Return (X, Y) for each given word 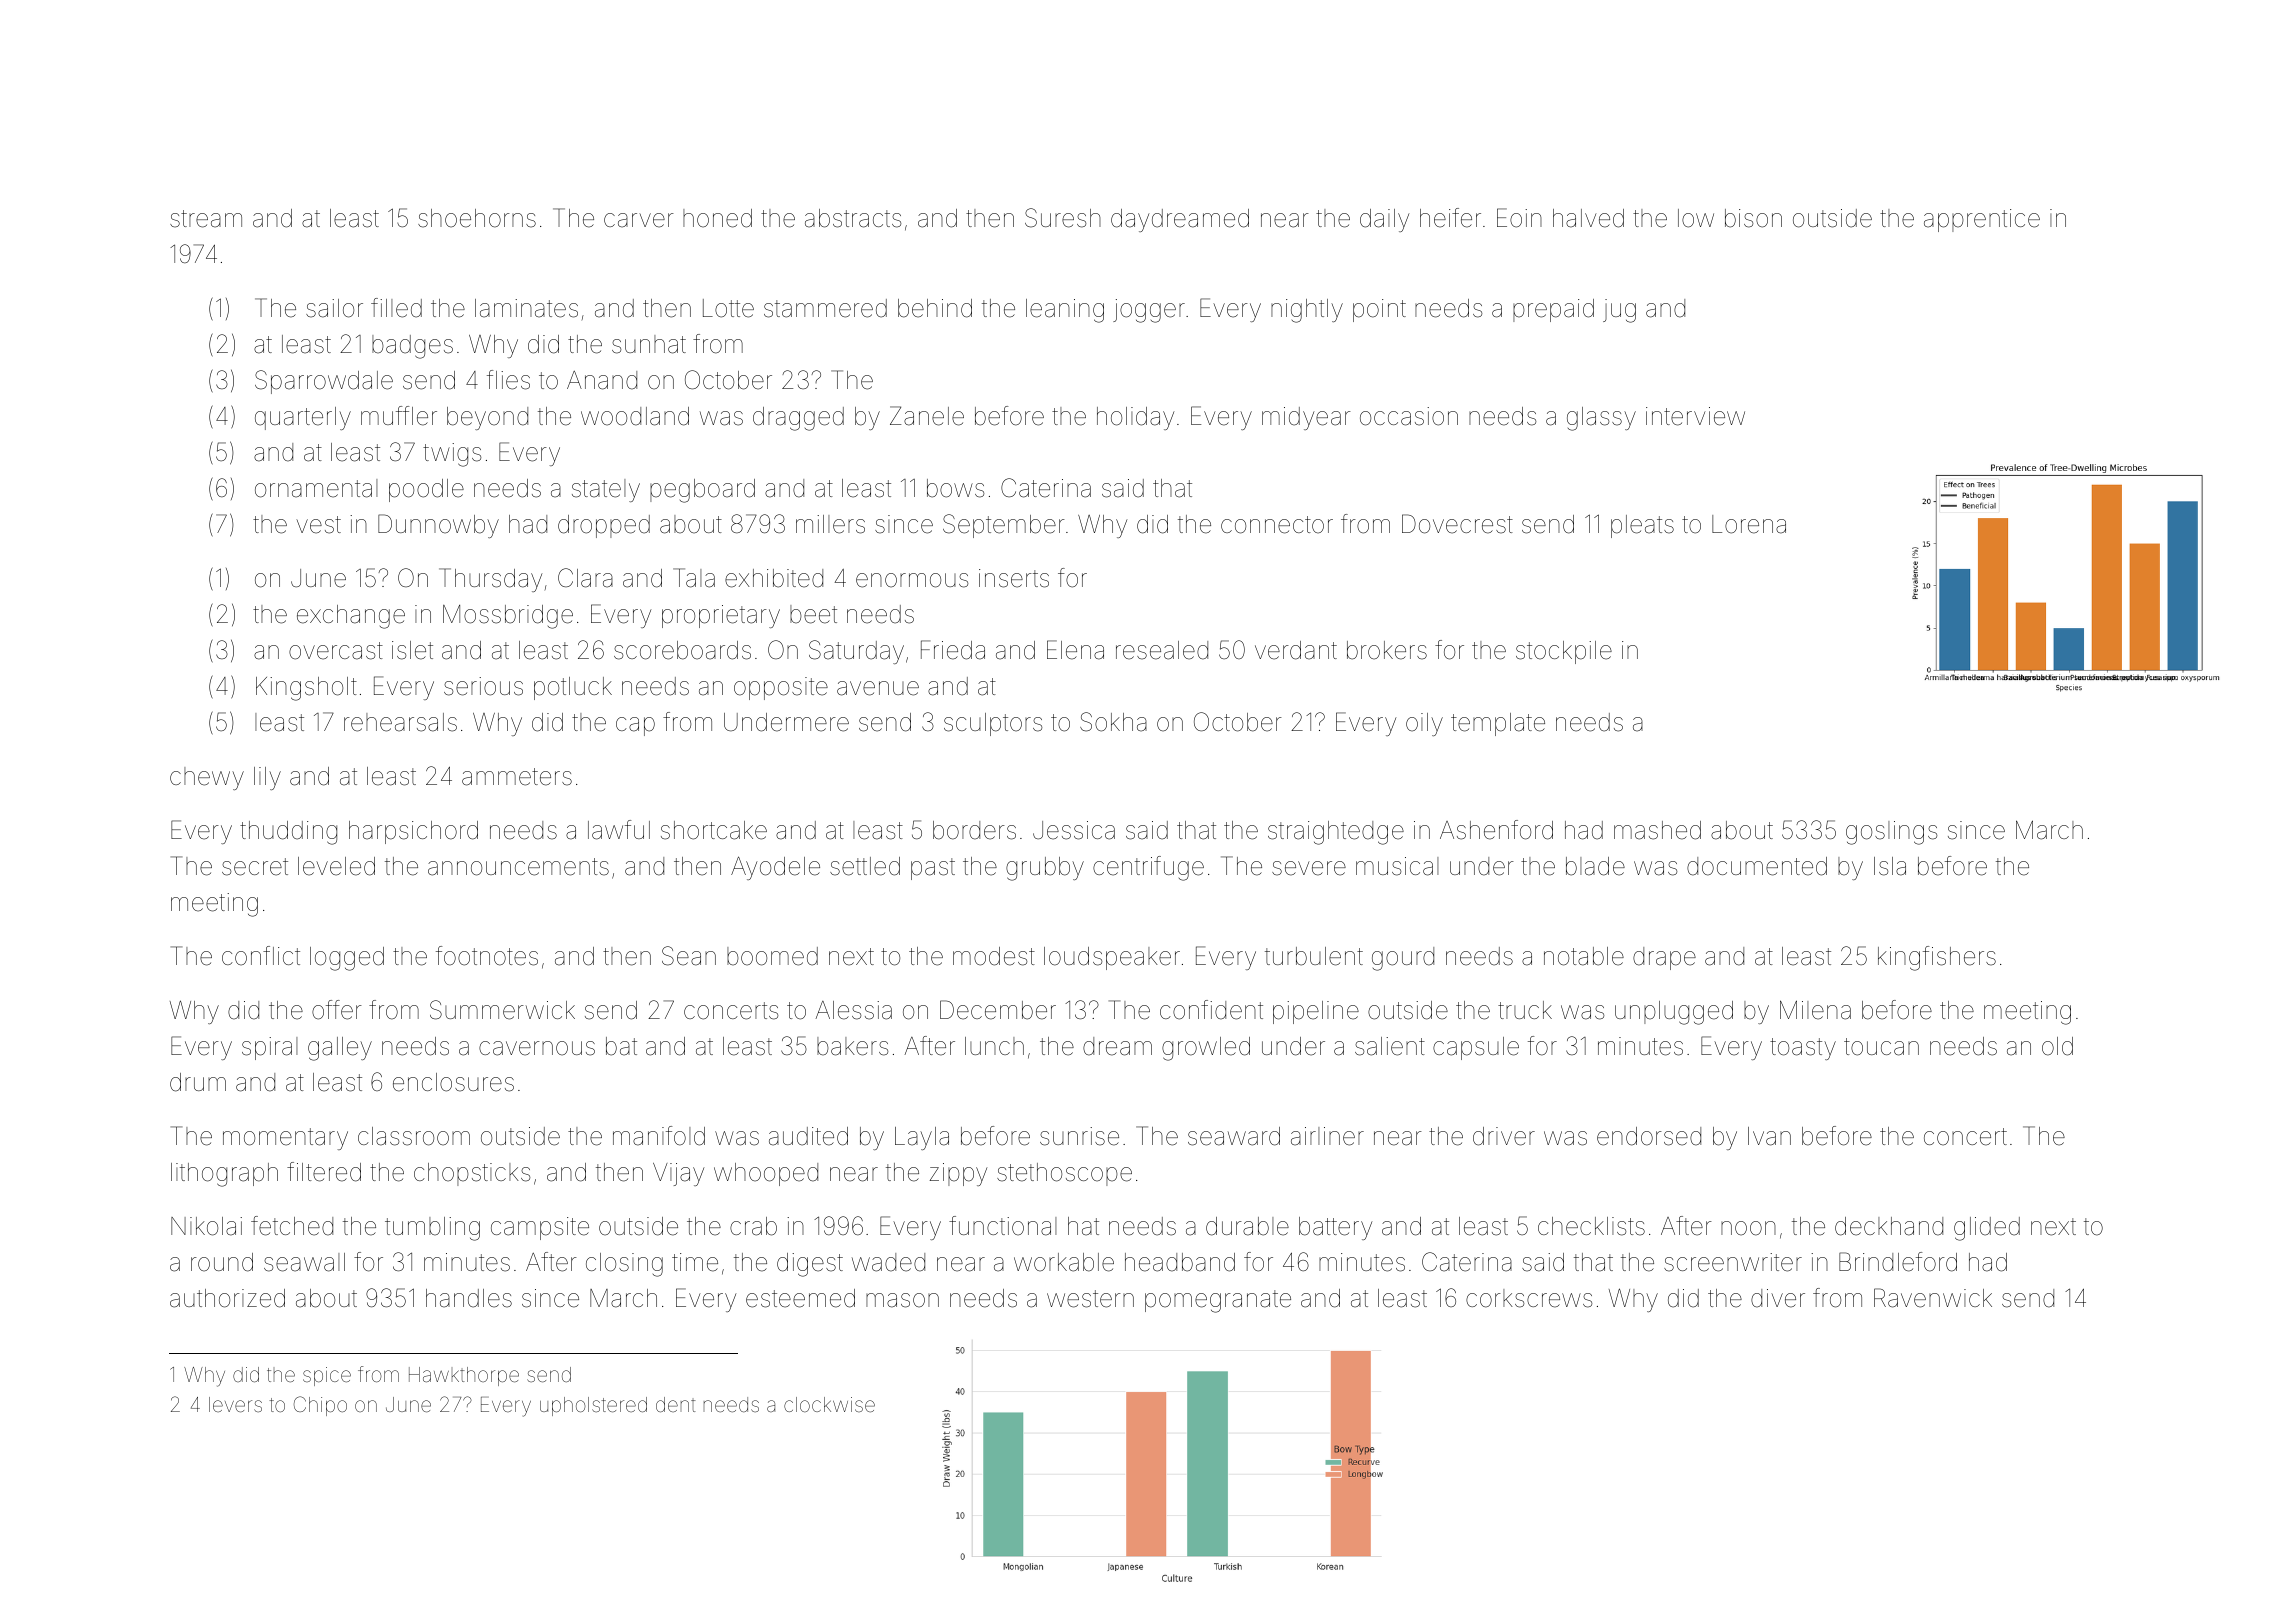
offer (337, 1010)
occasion (1409, 416)
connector (1277, 525)
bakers (852, 1046)
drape (1664, 958)
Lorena (1749, 524)
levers (235, 1404)
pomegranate (1218, 1301)
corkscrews (1529, 1298)
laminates (526, 308)
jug (1619, 311)
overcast (336, 651)
